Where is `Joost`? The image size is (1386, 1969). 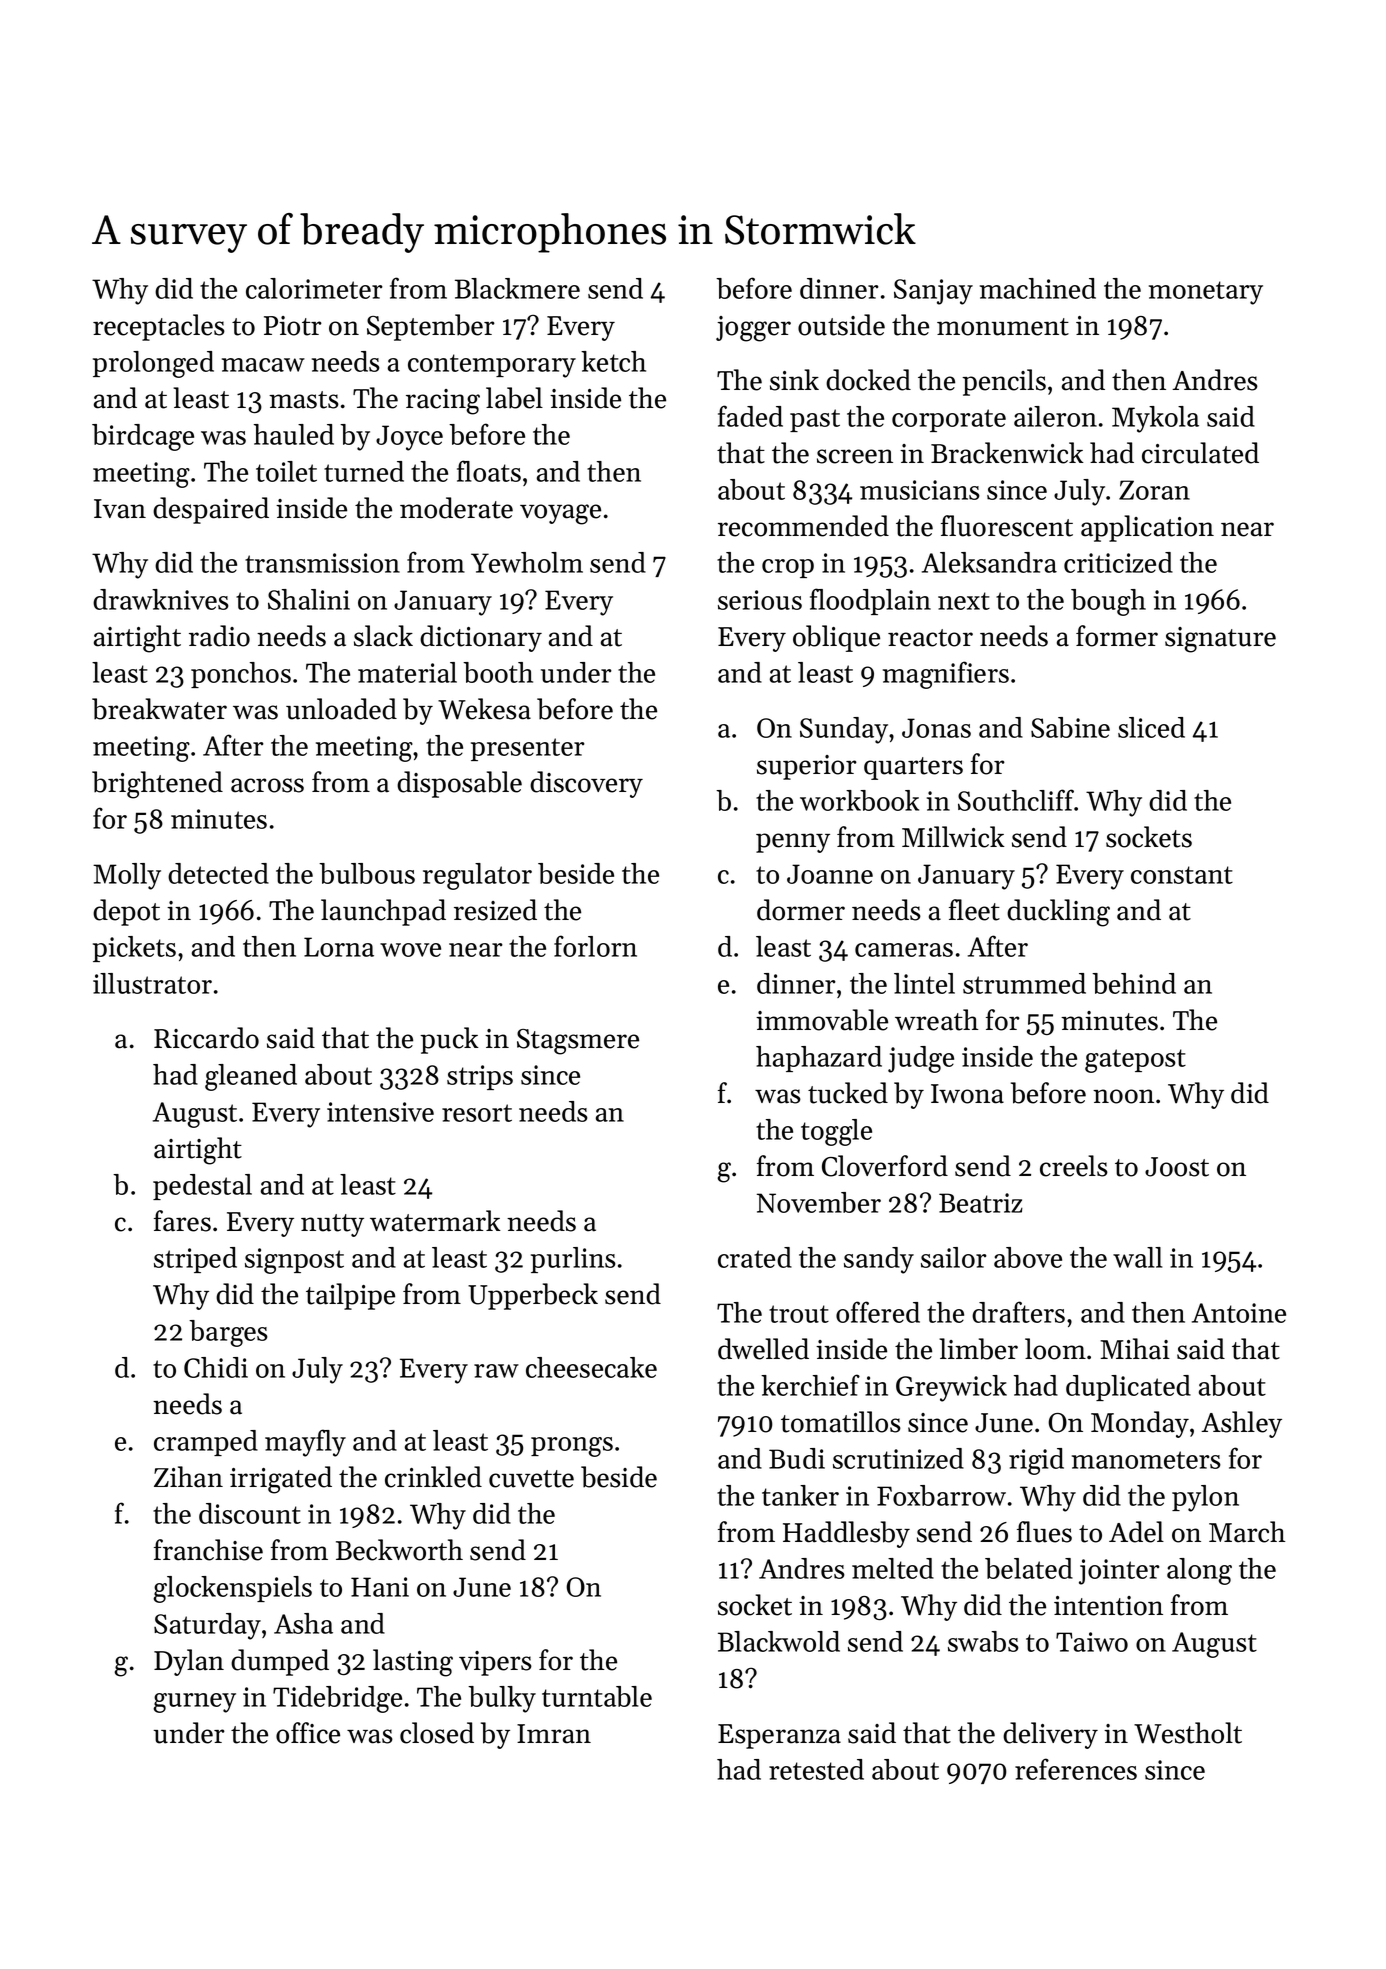
Joost is located at coordinates (1177, 1167).
